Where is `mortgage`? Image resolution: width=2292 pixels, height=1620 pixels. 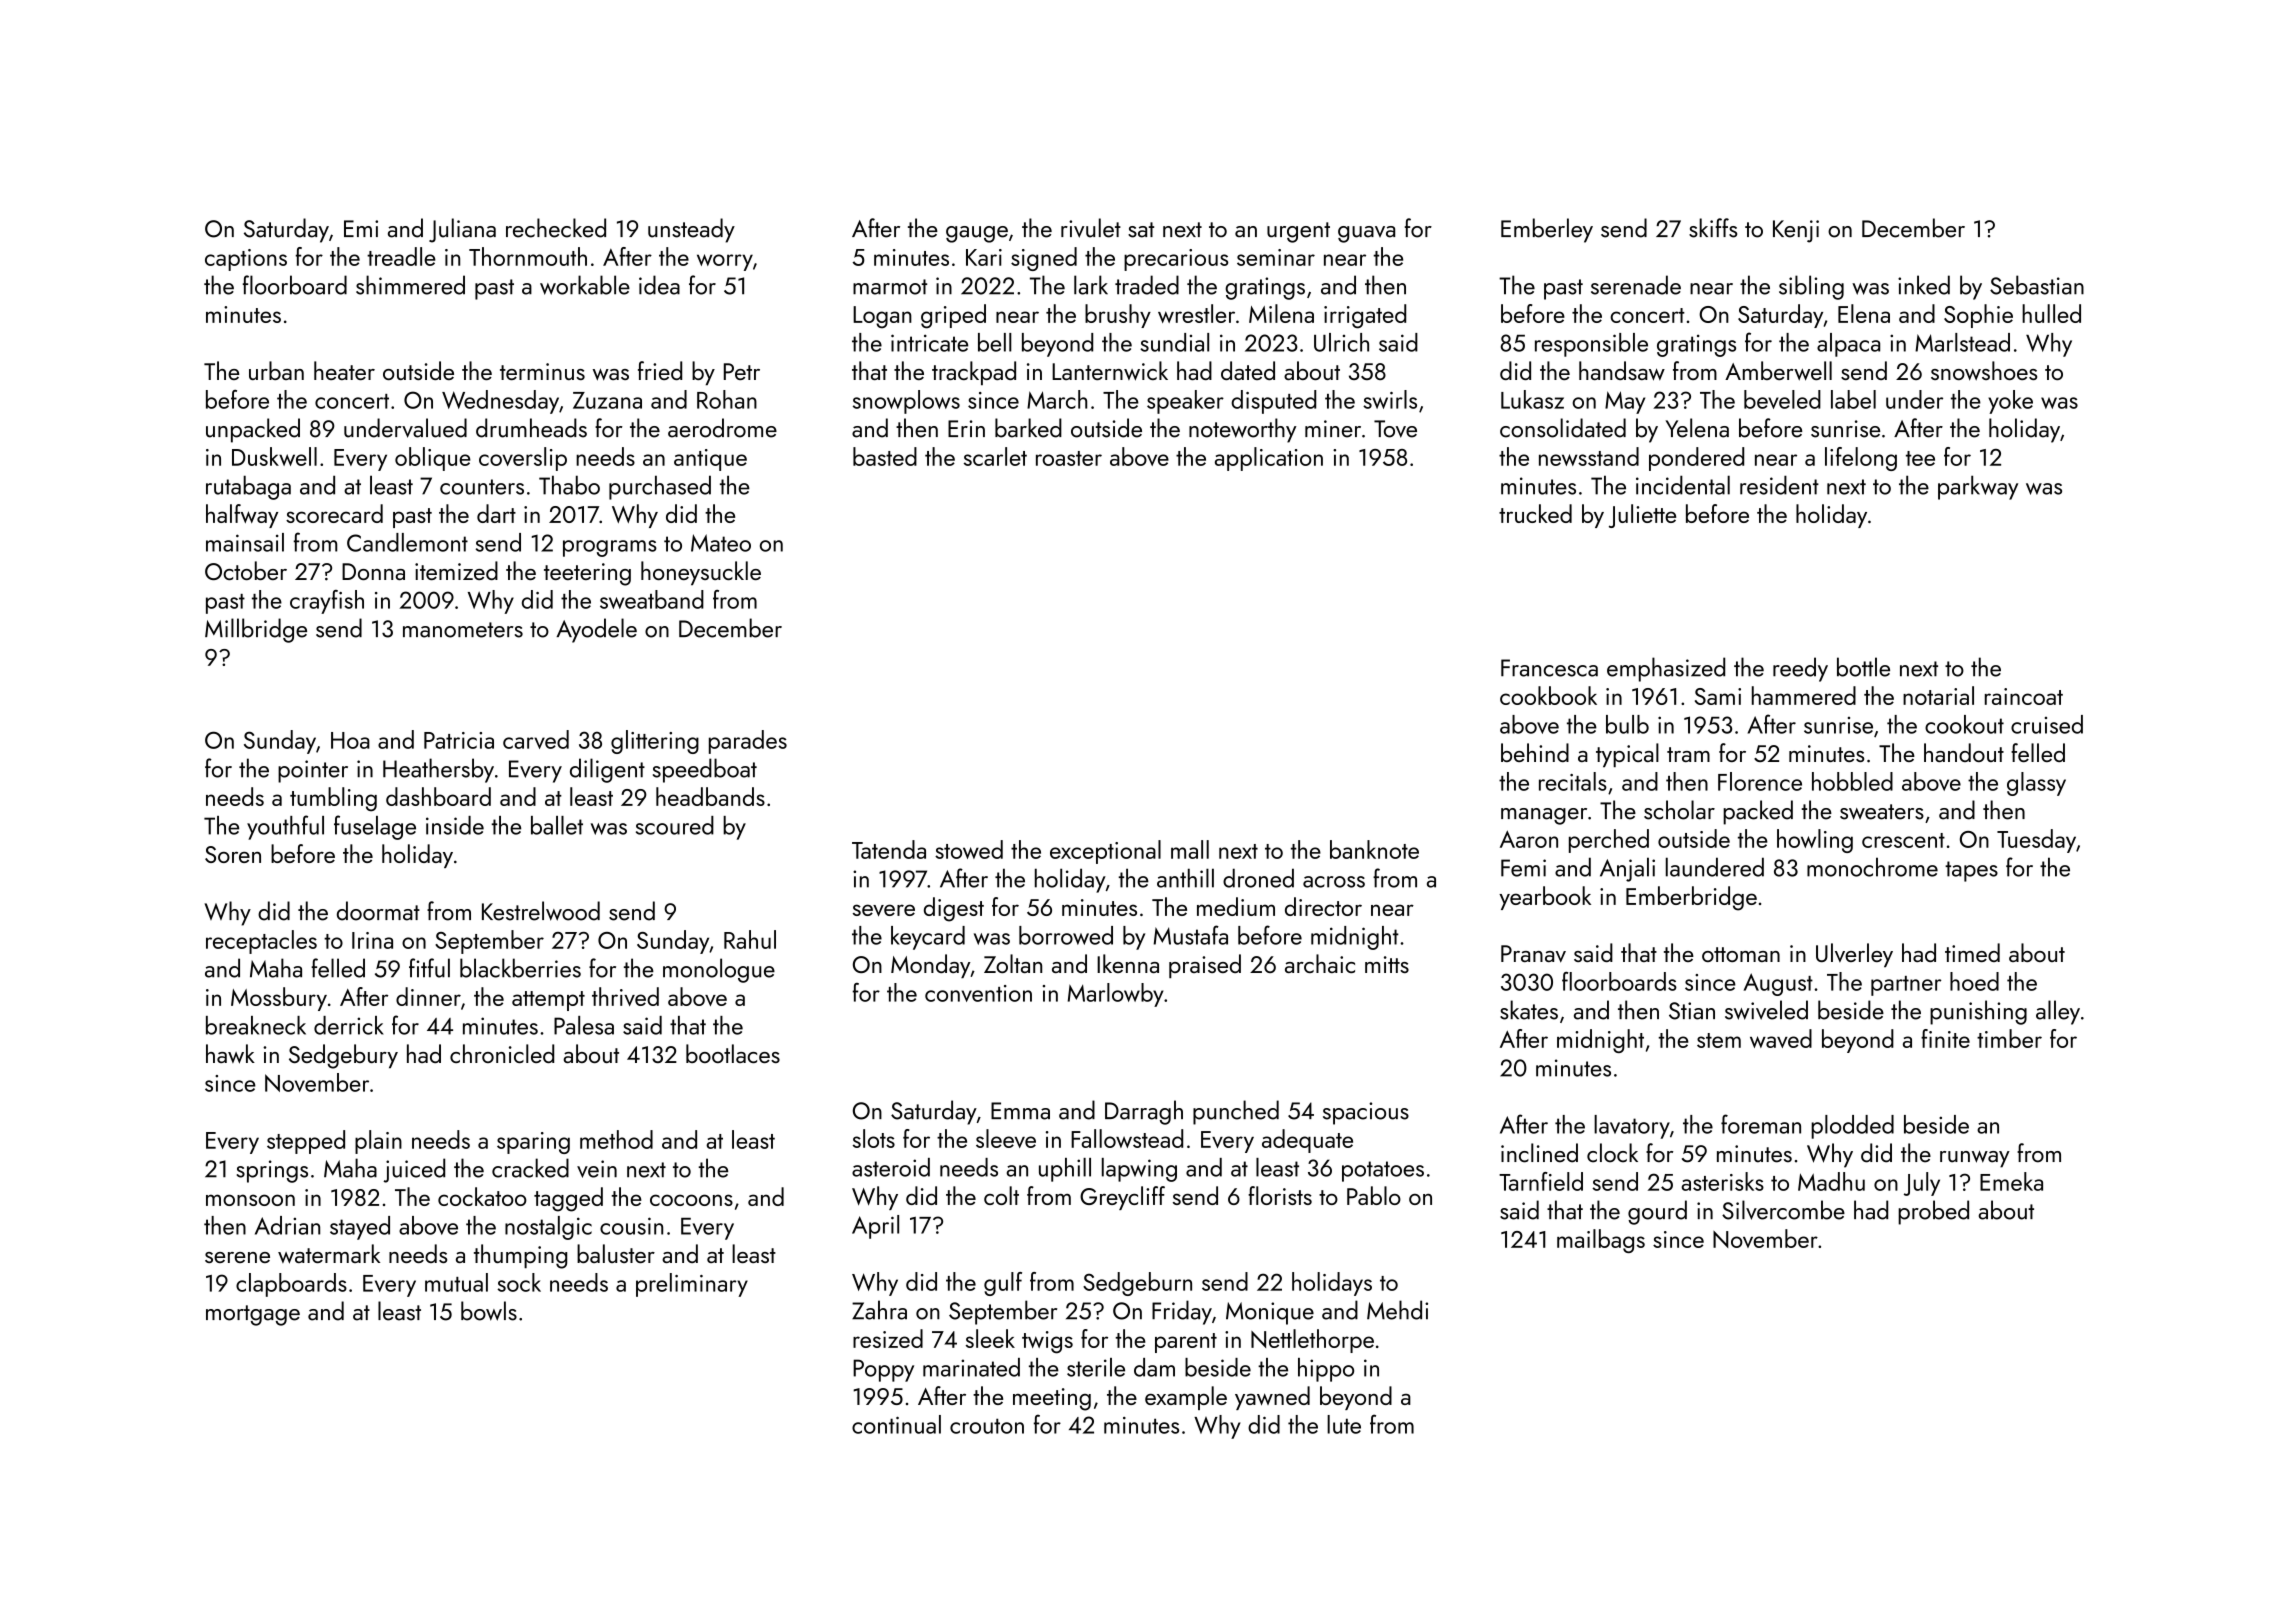
mortgage is located at coordinates (253, 1315).
